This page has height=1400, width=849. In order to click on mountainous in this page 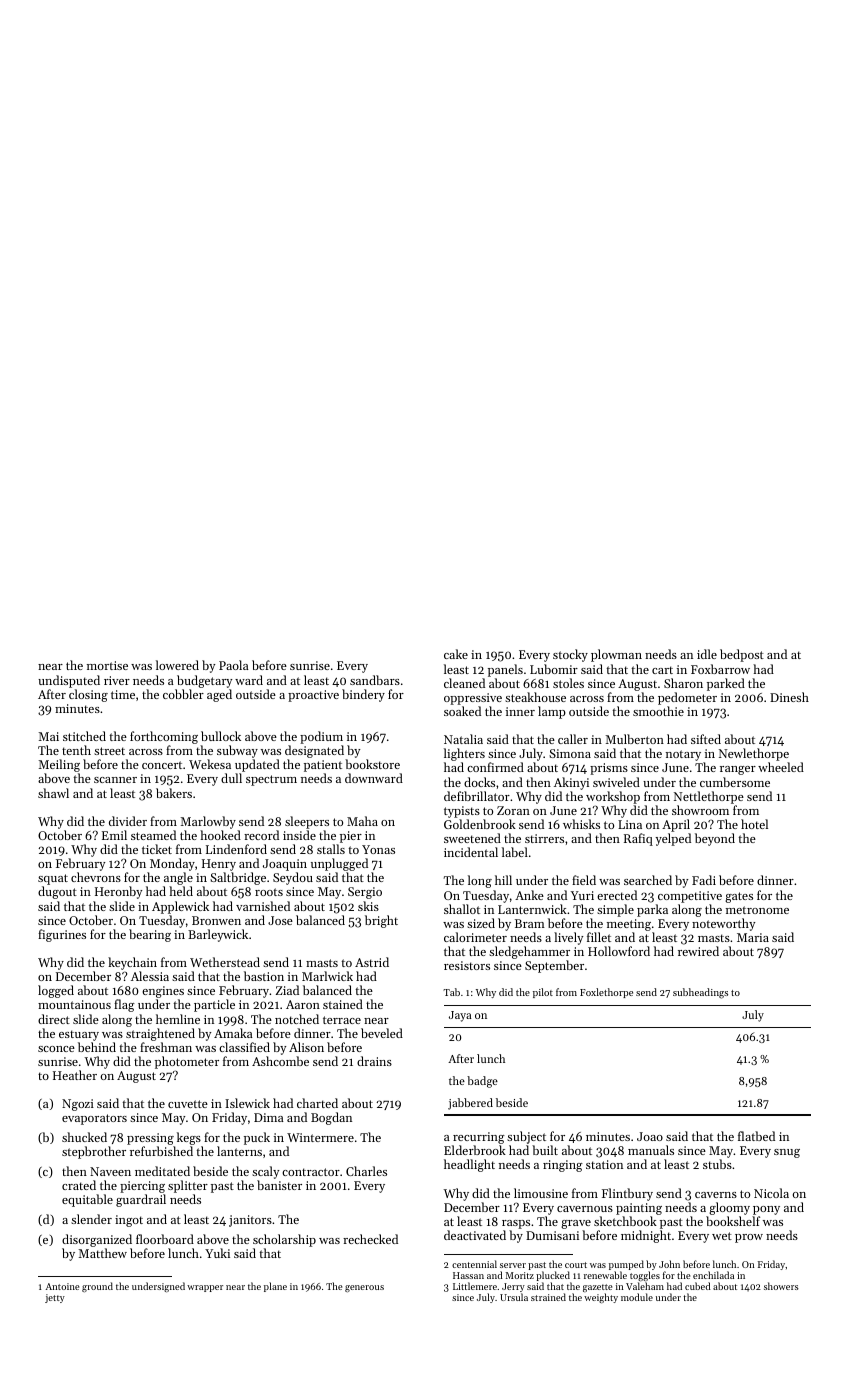, I will do `click(74, 1004)`.
